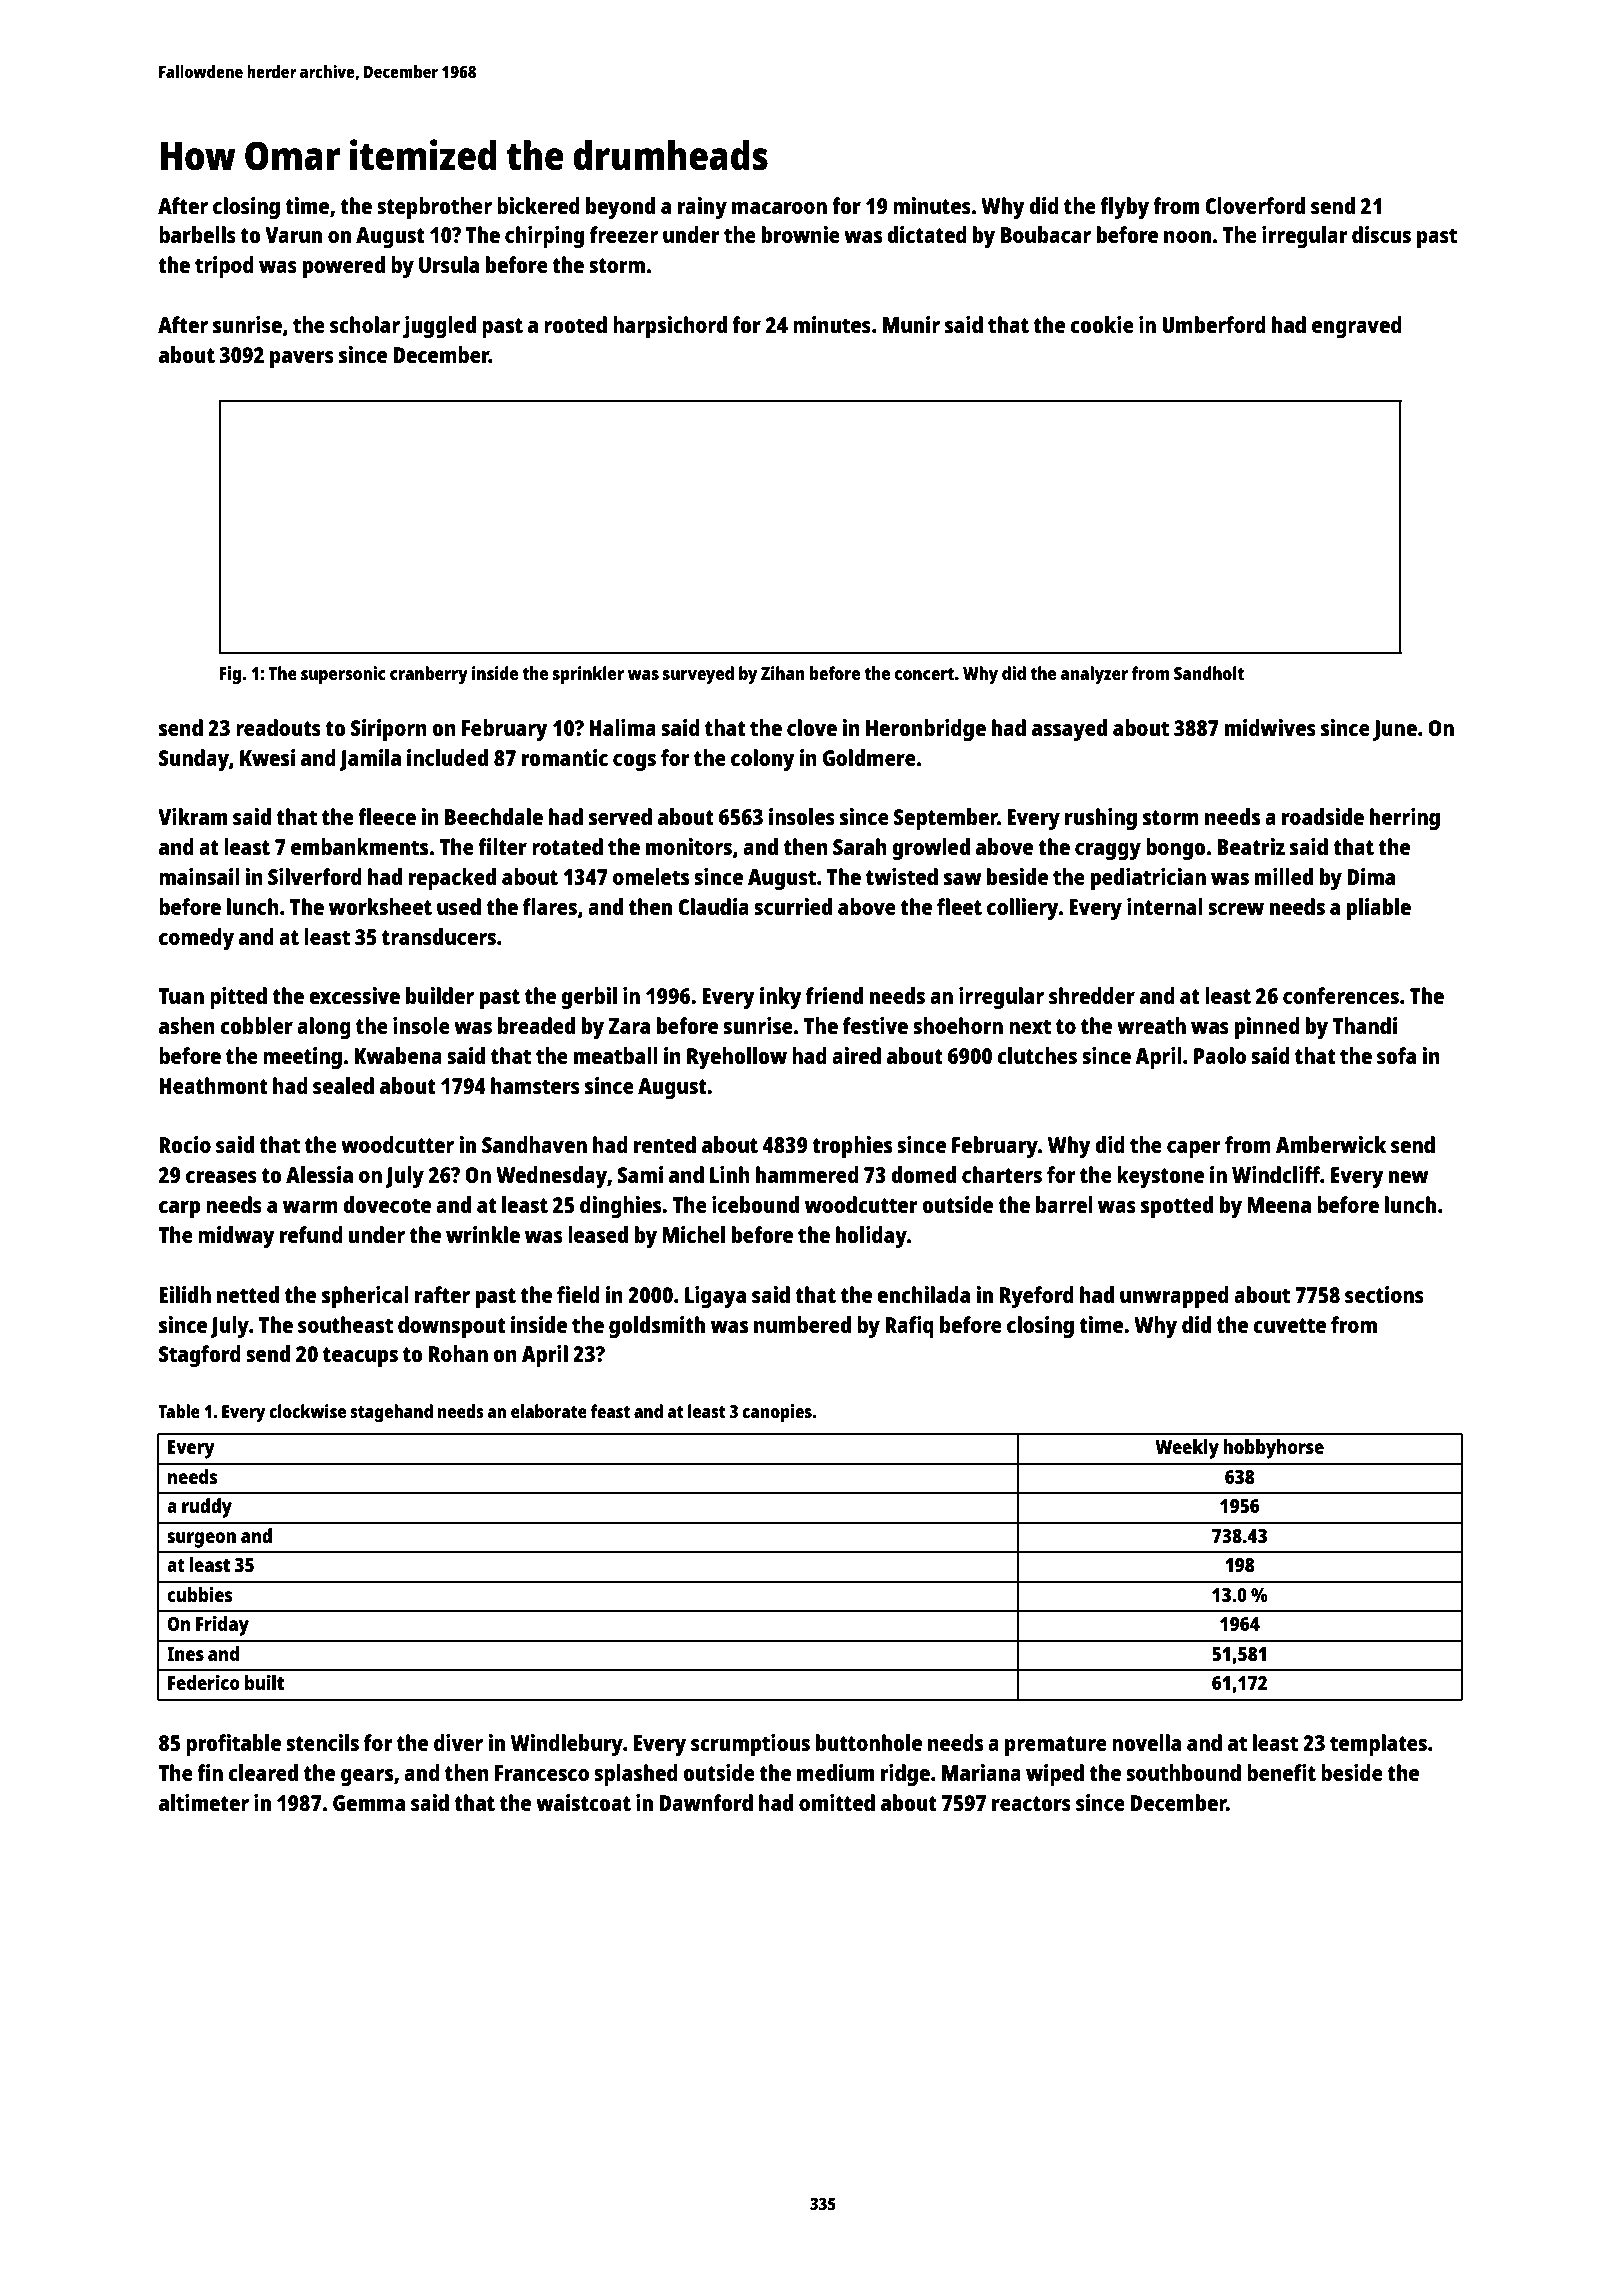 The height and width of the screenshot is (2292, 1620). What do you see at coordinates (185, 1294) in the screenshot?
I see `Eilidh` at bounding box center [185, 1294].
